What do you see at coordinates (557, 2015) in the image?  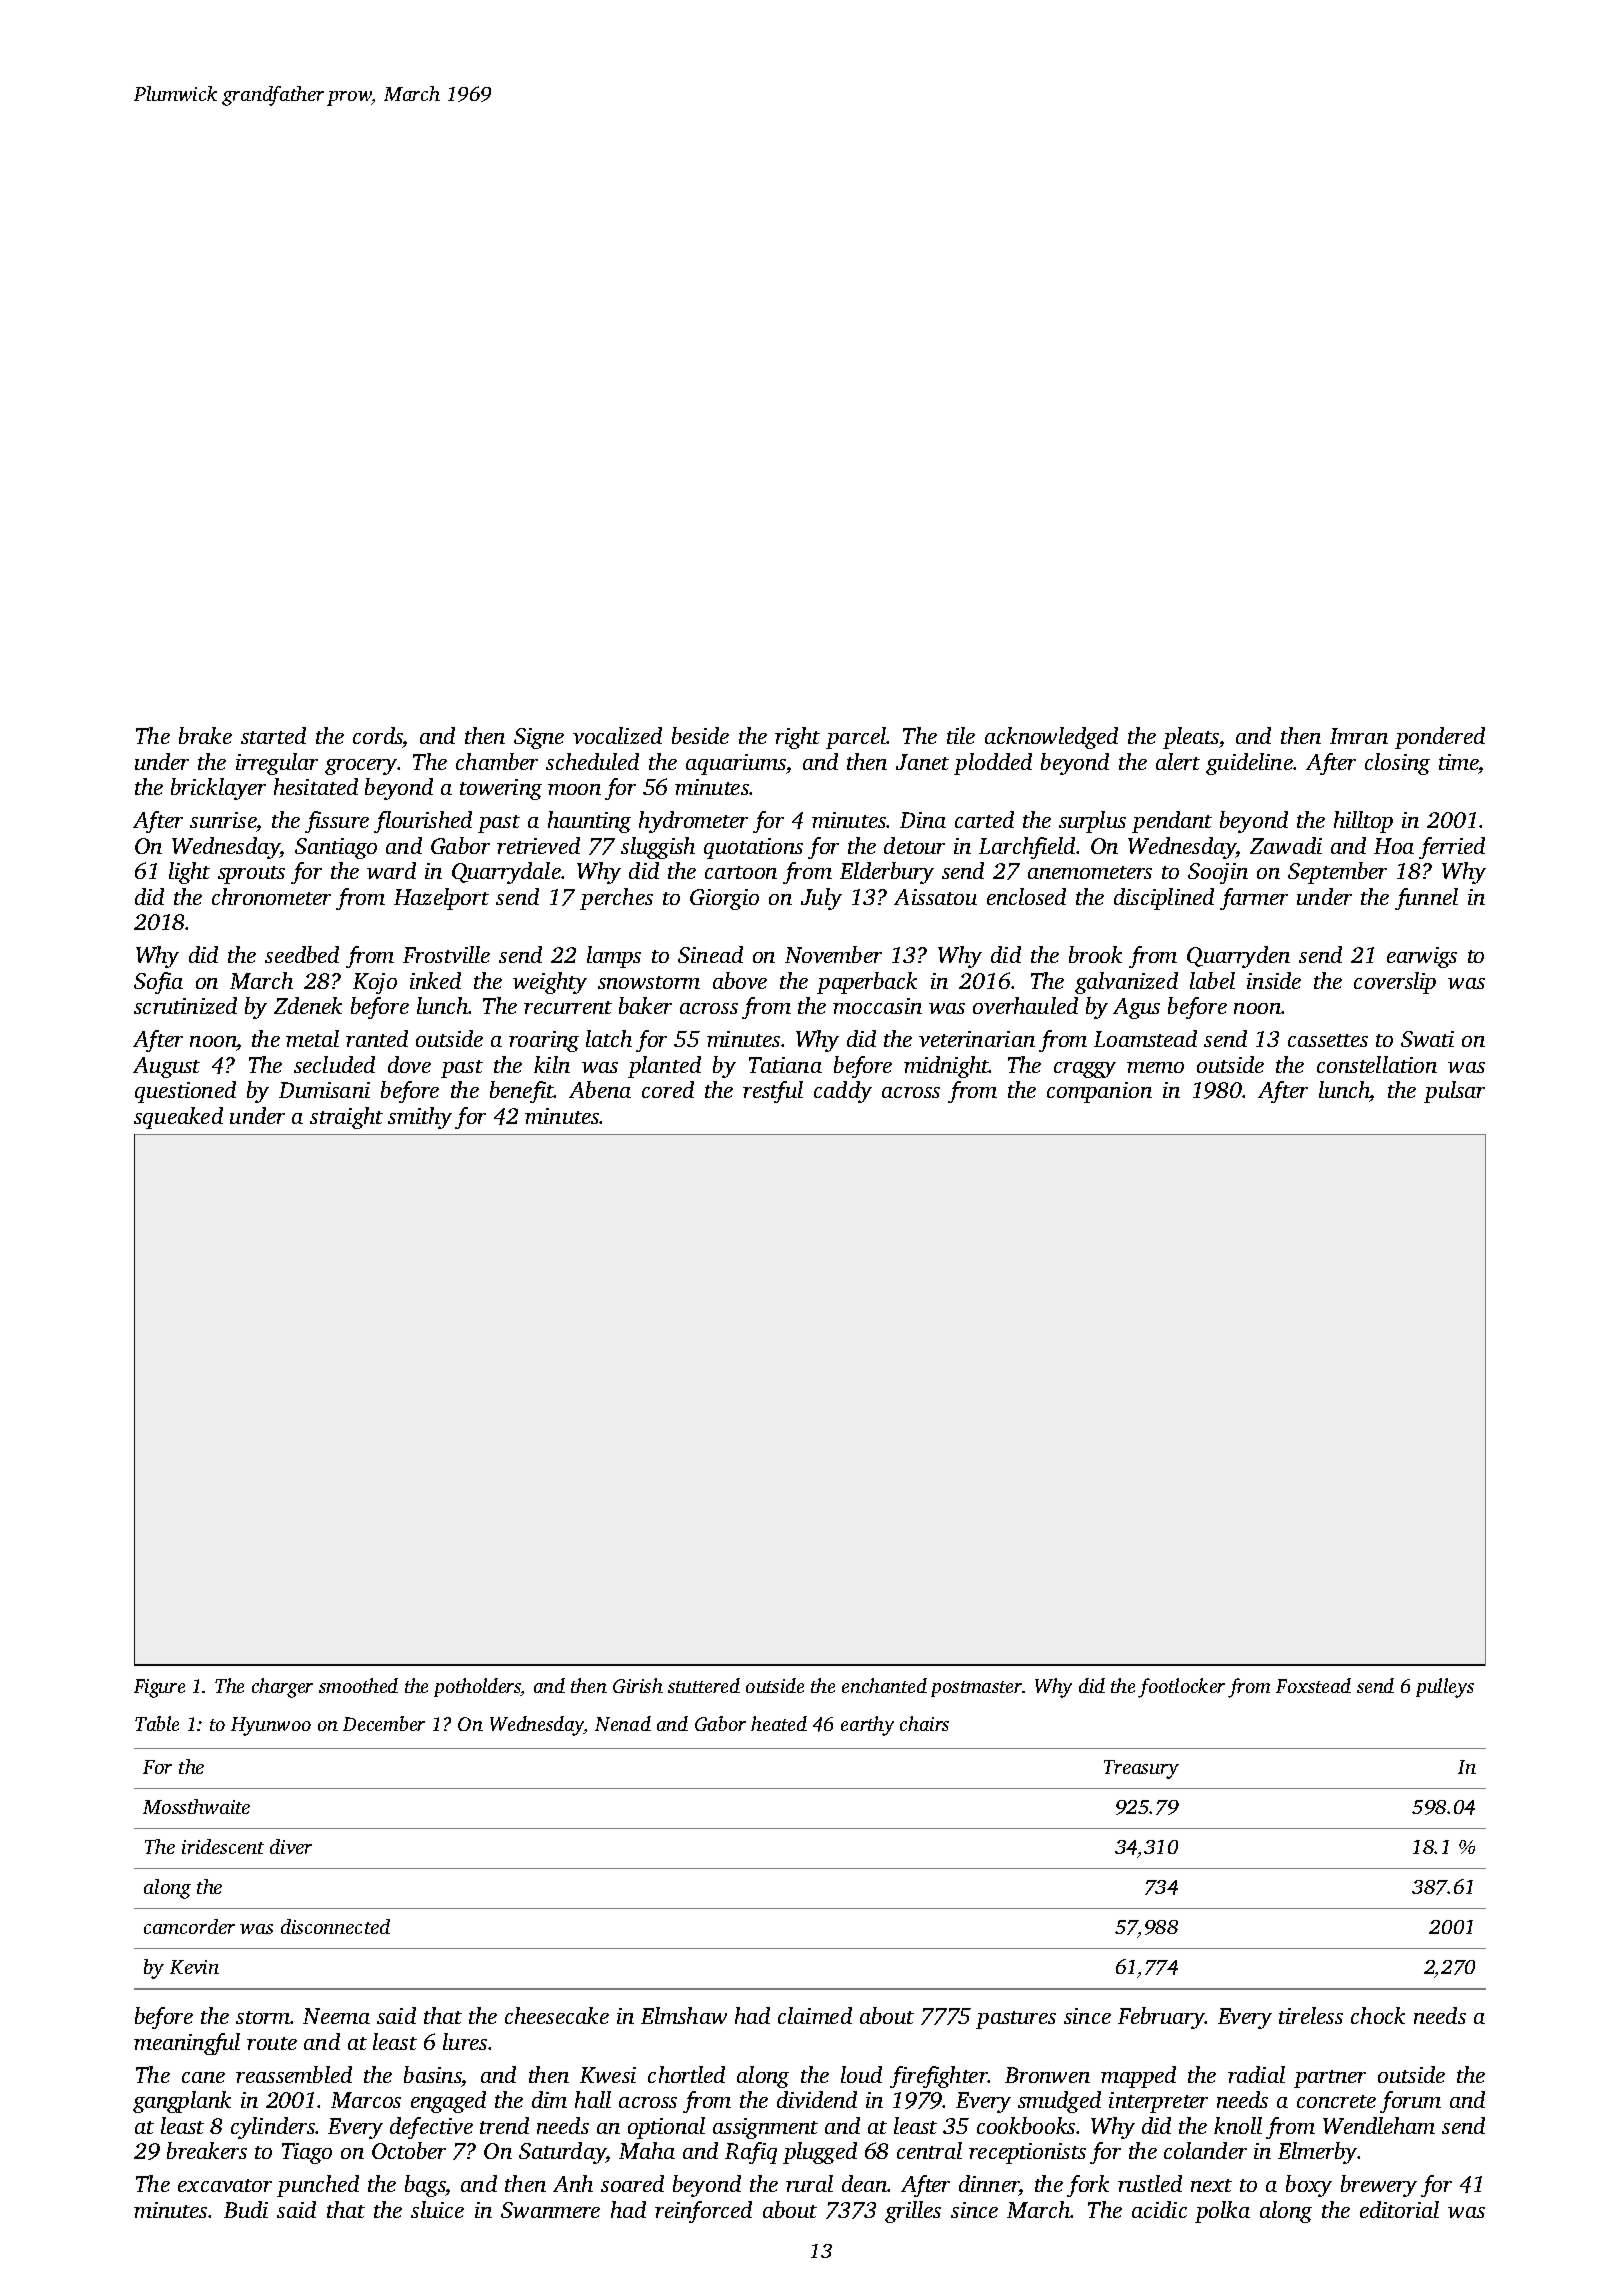 I see `cheesecake` at bounding box center [557, 2015].
